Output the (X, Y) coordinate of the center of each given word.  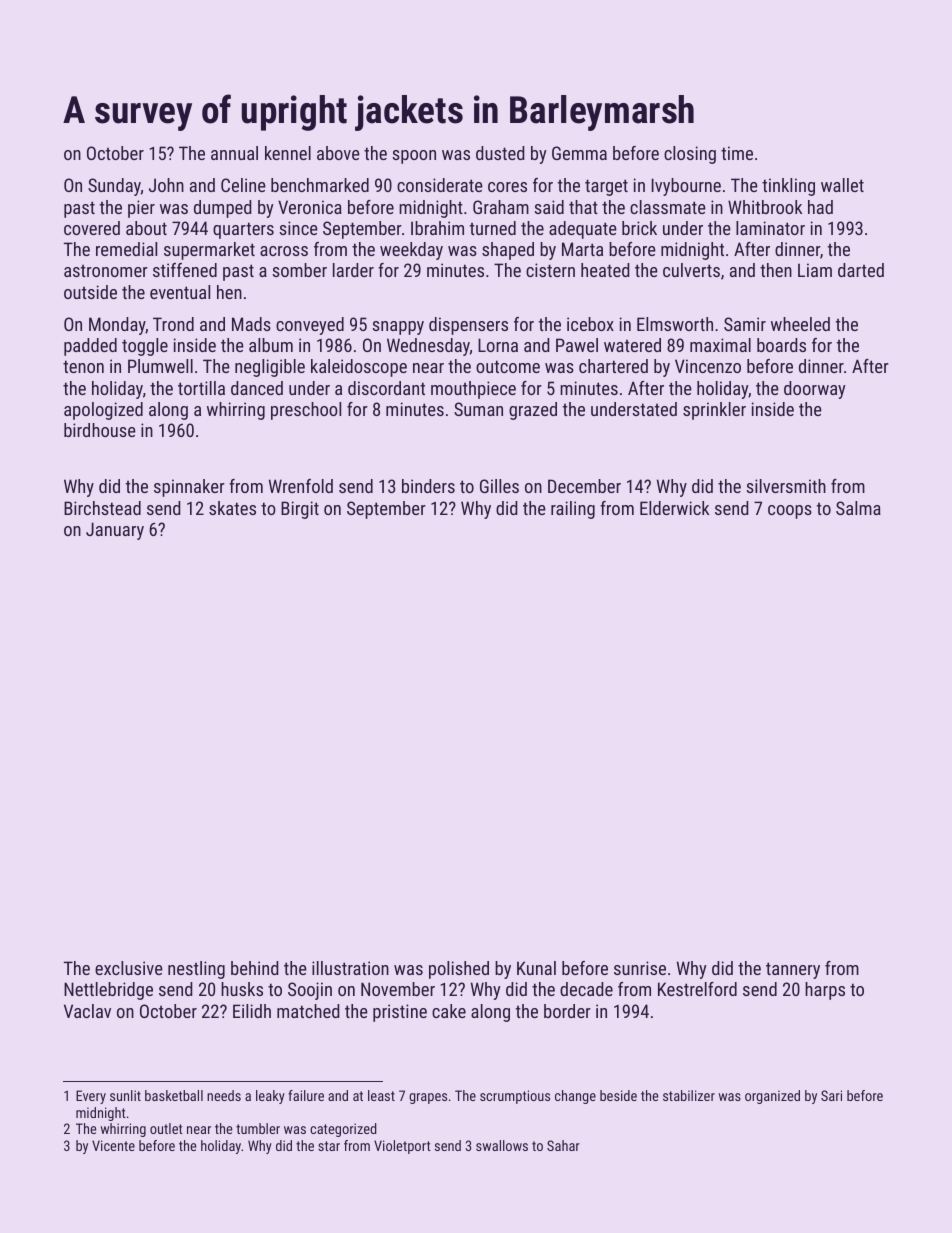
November (398, 989)
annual (234, 153)
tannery (793, 970)
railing (573, 510)
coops (790, 512)
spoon (414, 157)
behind (254, 968)
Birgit (300, 510)
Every (91, 1097)
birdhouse (100, 430)
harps (825, 991)
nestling (196, 970)
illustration (350, 968)
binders (428, 486)
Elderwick (674, 508)
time (737, 153)
